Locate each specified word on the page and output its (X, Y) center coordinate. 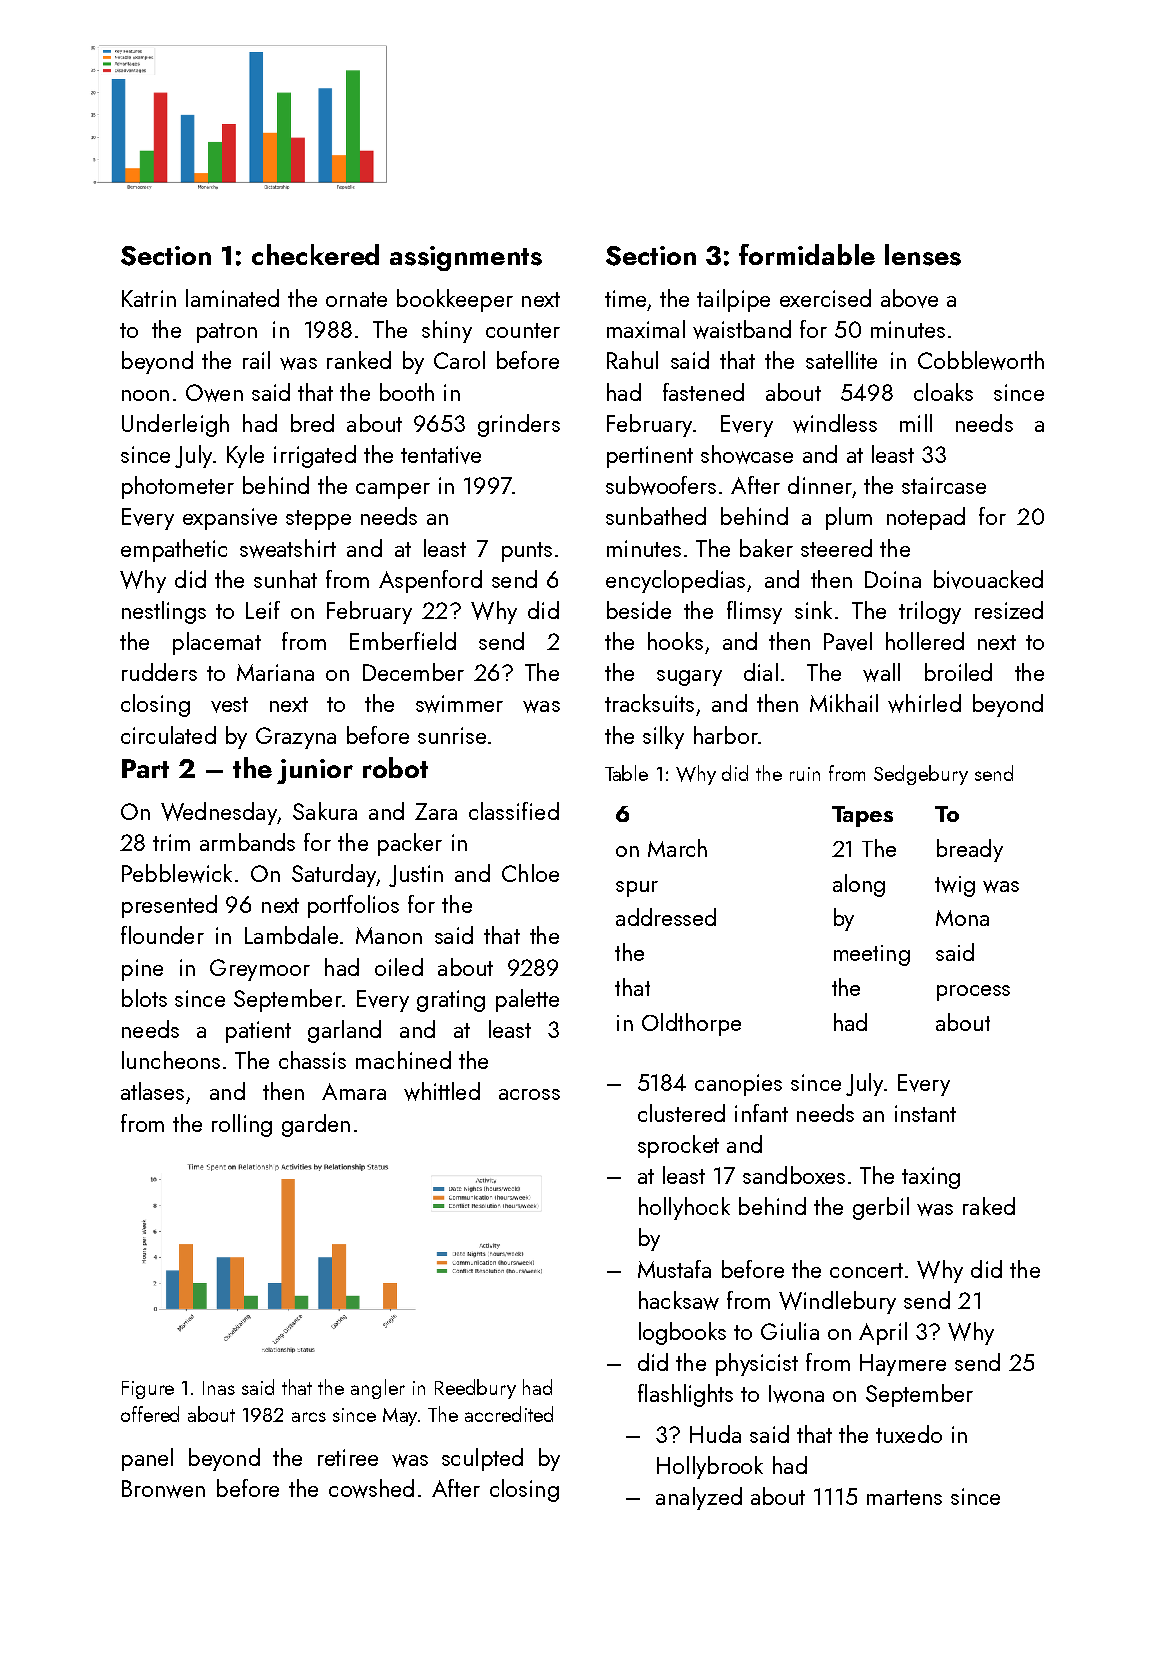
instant (925, 1113)
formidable (807, 254)
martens (904, 1497)
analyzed (699, 1498)
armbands (247, 842)
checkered (315, 254)
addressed (666, 917)
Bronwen (163, 1489)
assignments (466, 258)
